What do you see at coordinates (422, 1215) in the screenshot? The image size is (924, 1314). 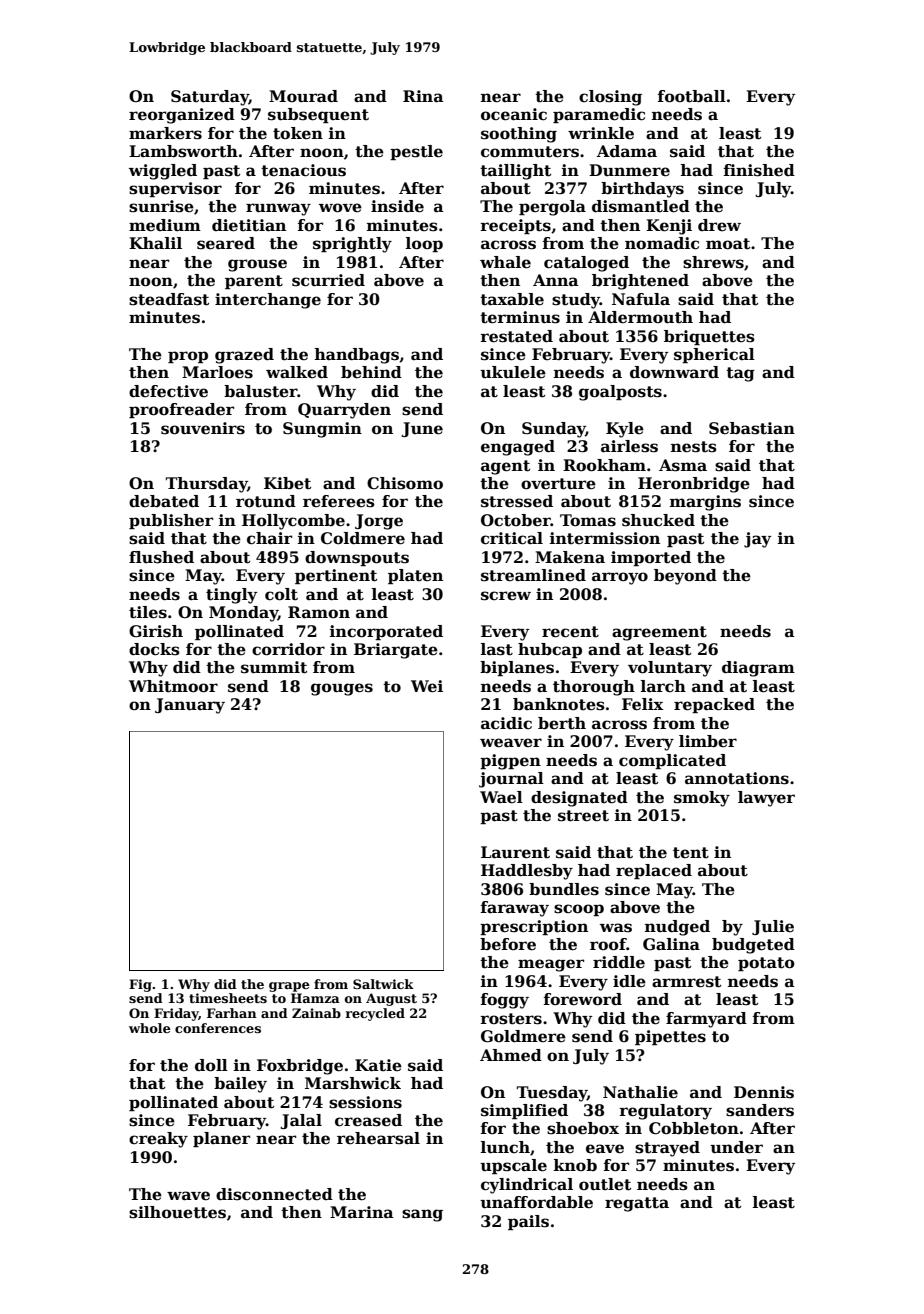 I see `sang` at bounding box center [422, 1215].
